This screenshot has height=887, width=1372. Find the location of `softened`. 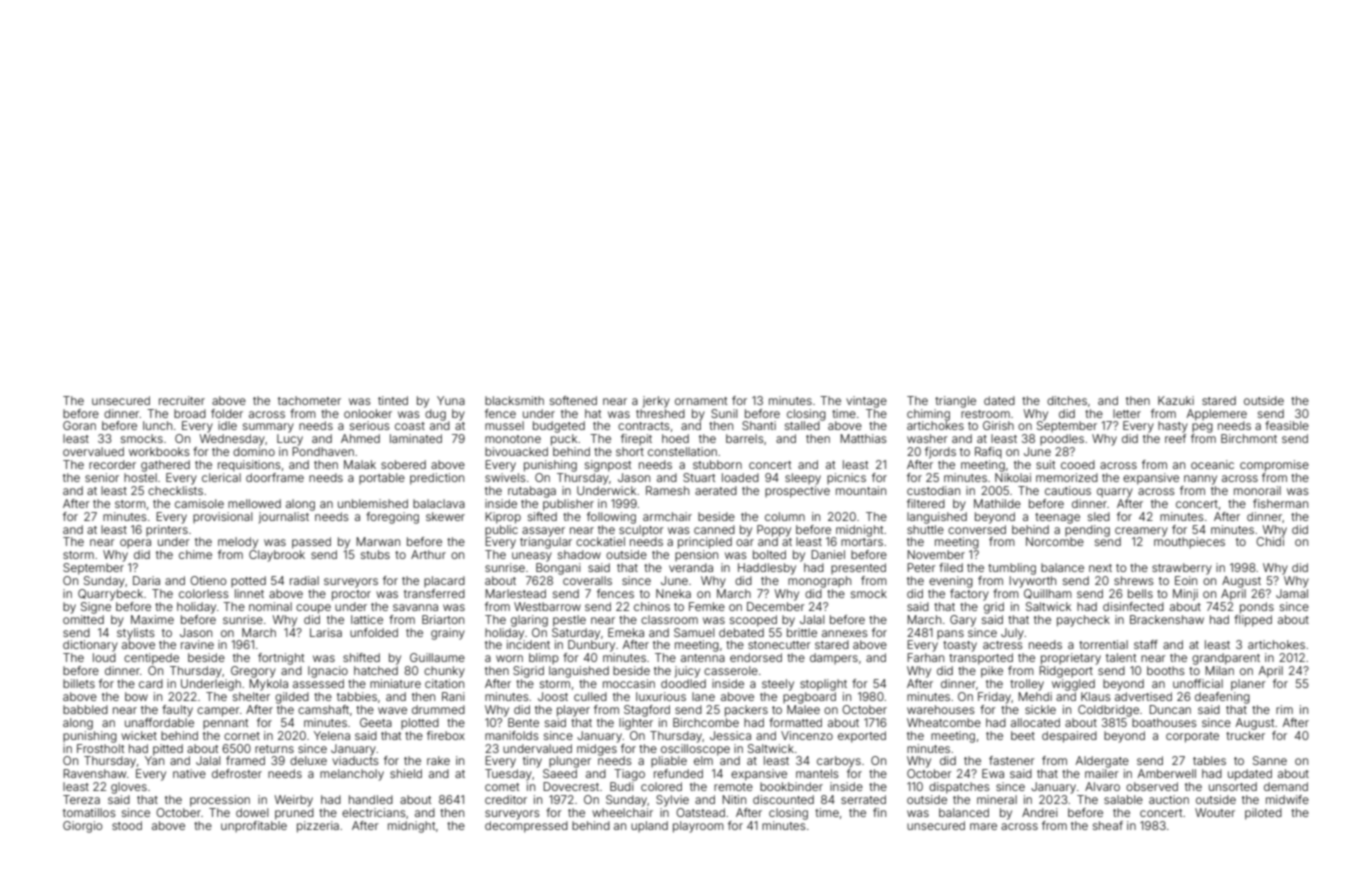

softened is located at coordinates (573, 400).
